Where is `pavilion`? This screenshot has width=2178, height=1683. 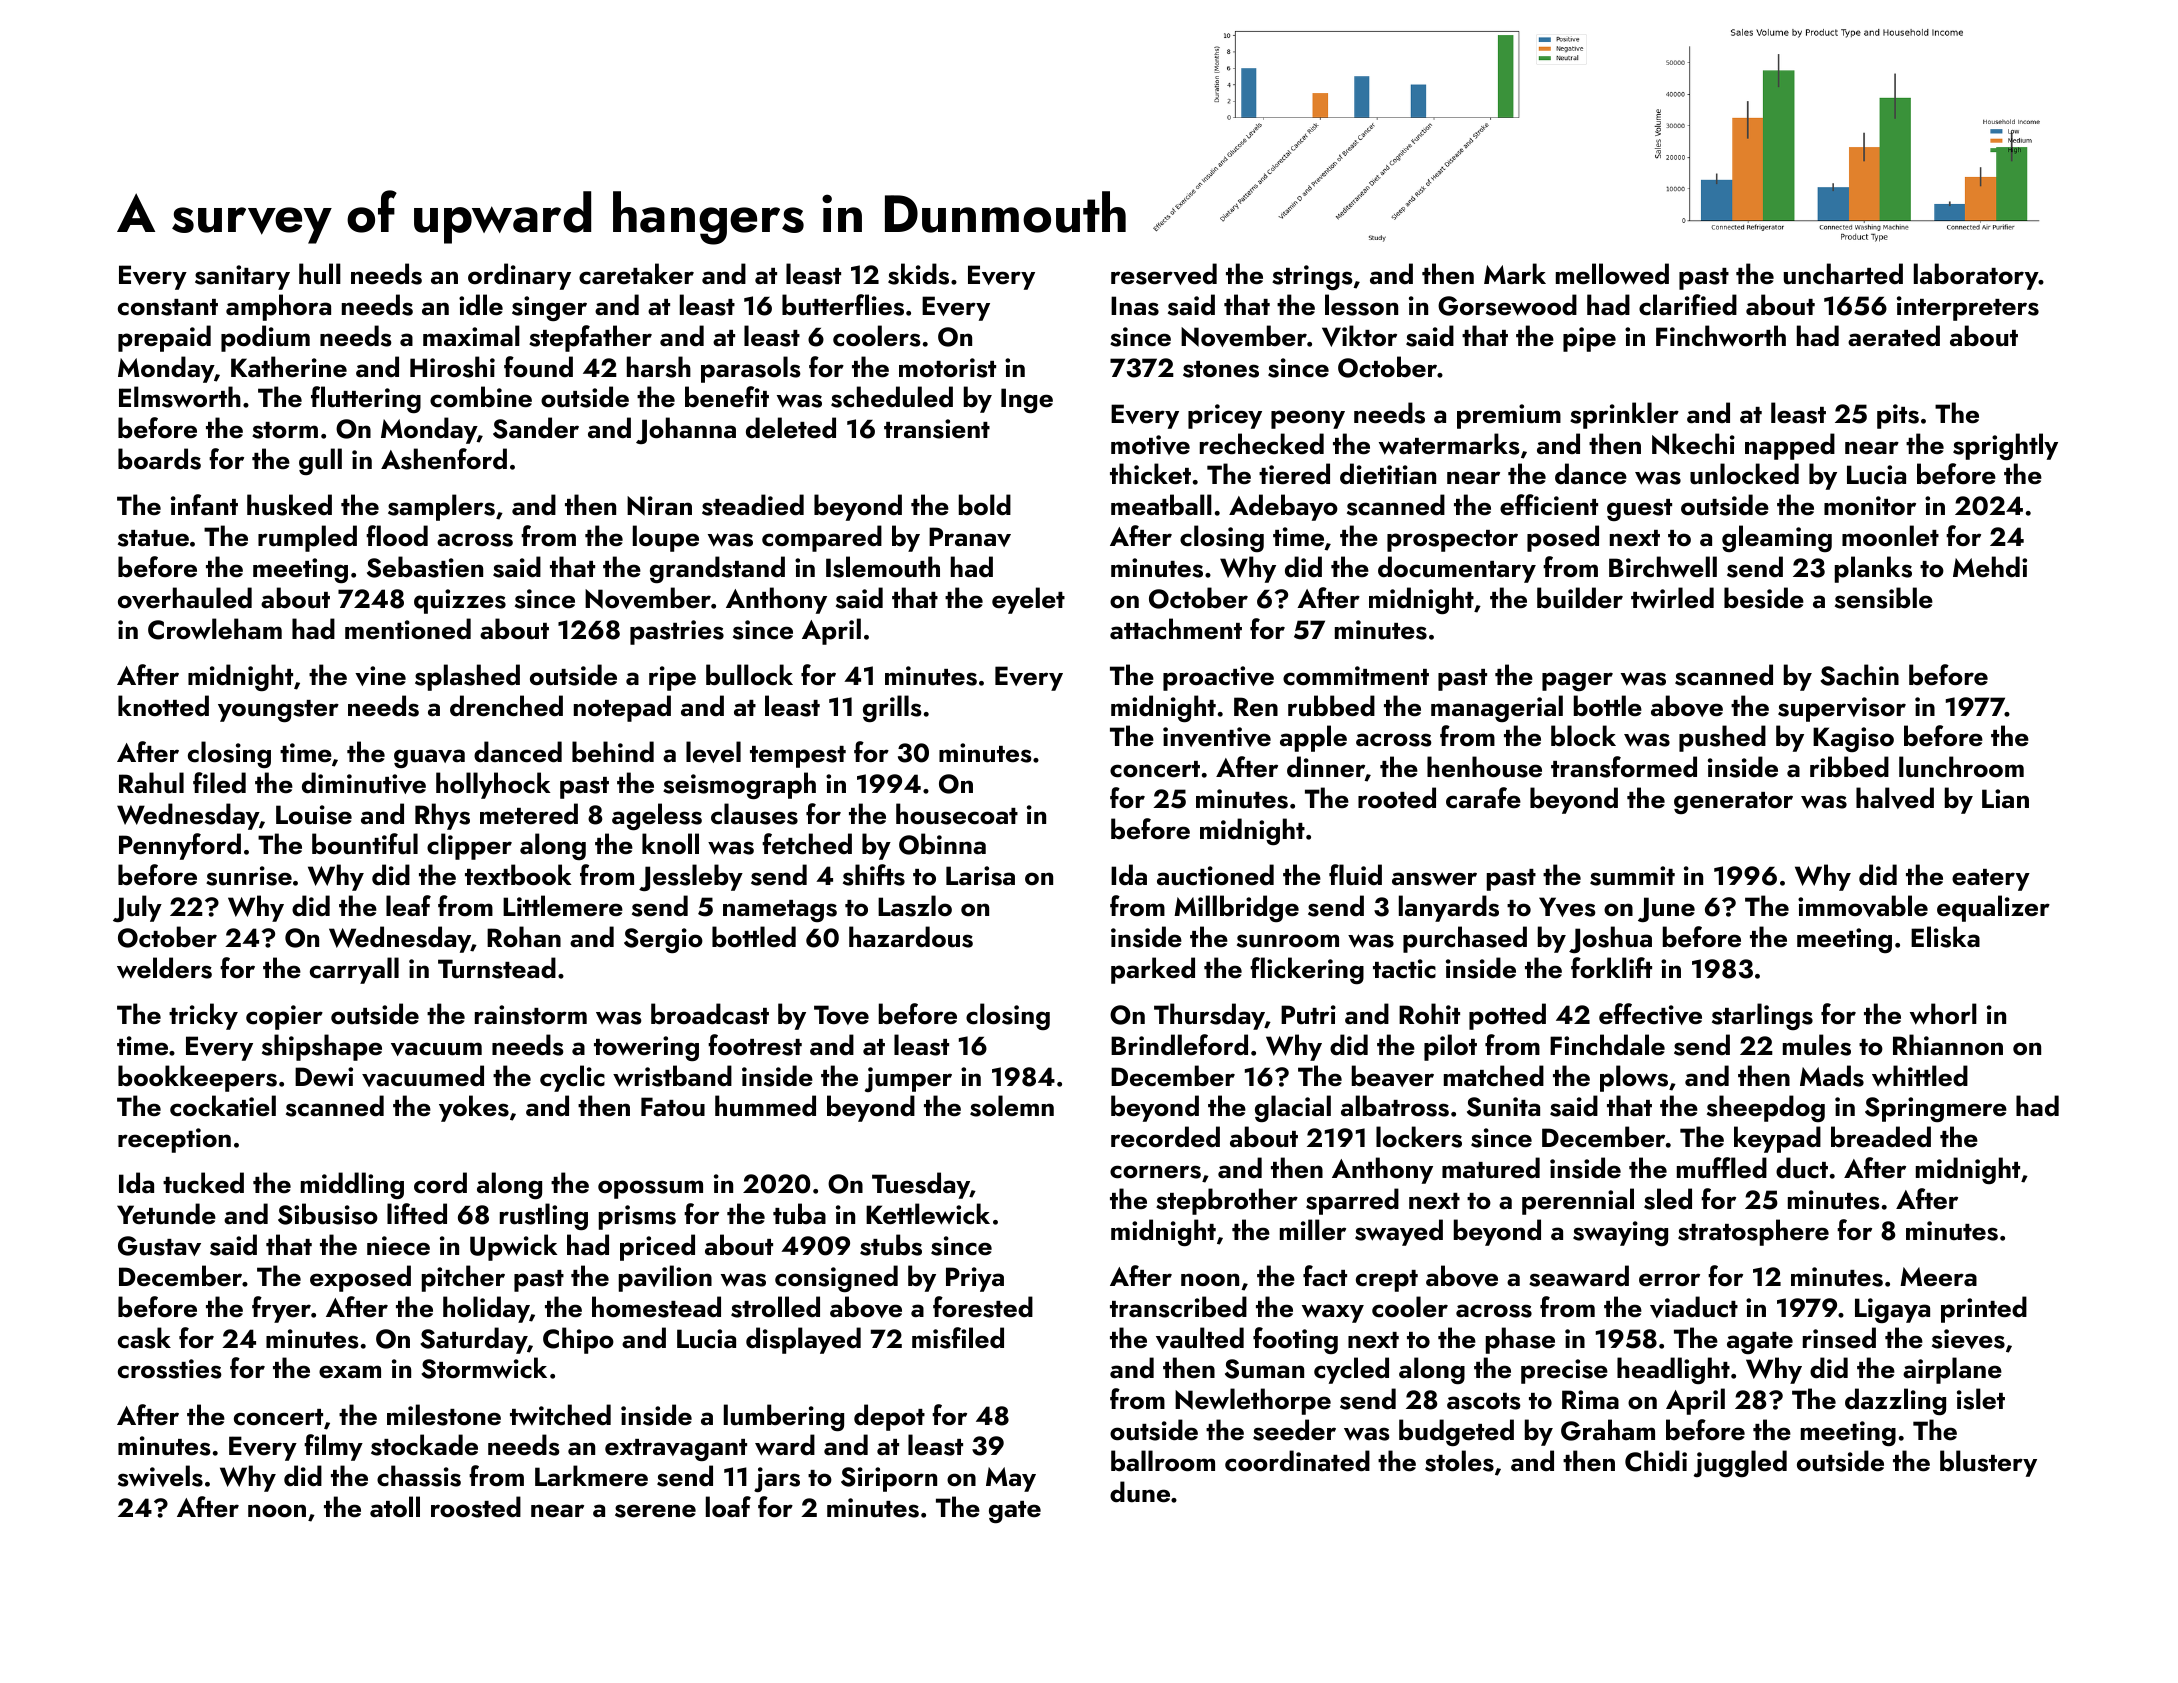
pavilion is located at coordinates (665, 1278).
